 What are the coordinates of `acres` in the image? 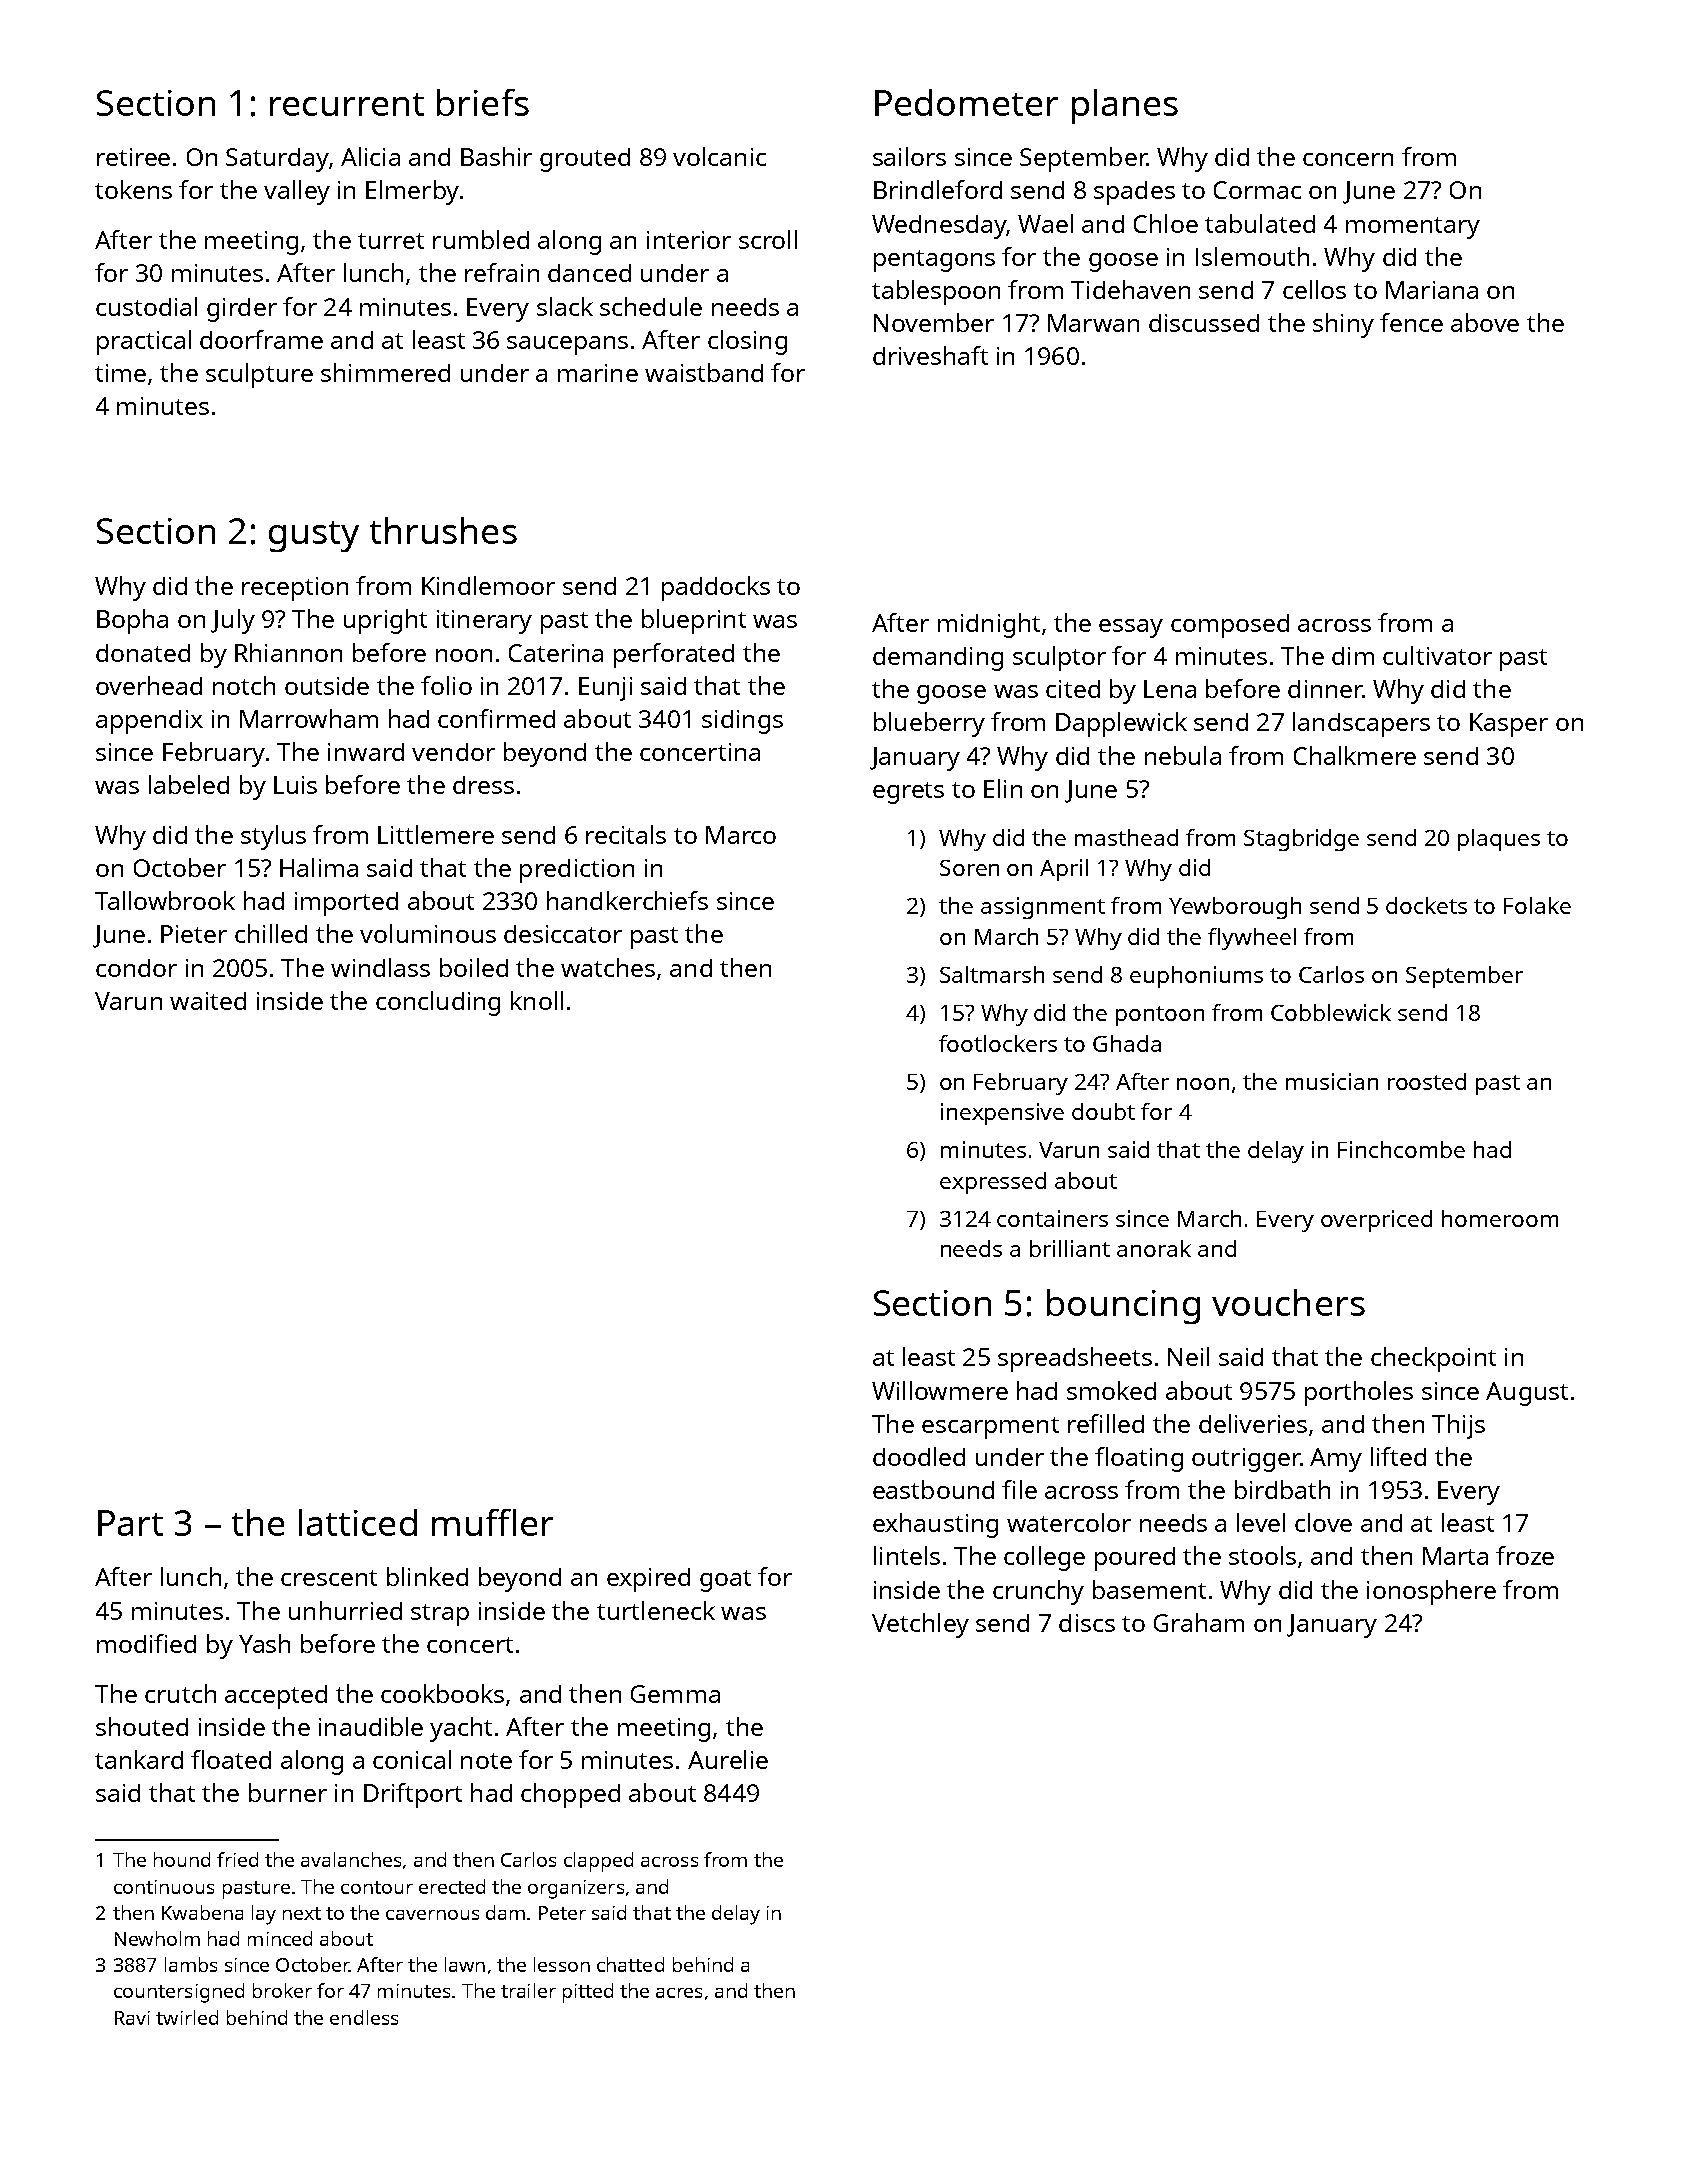 It's located at (679, 1993).
